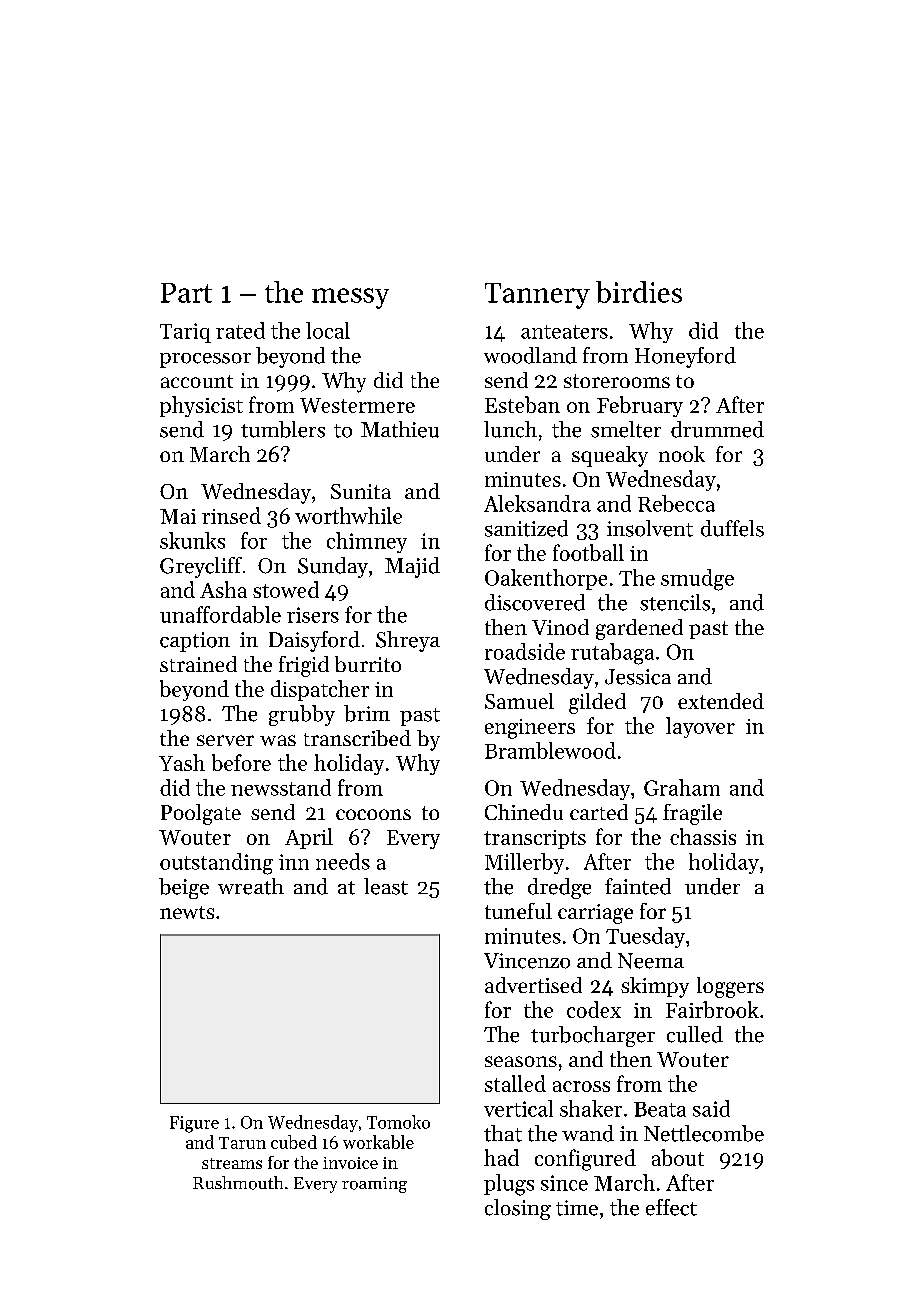  Describe the element at coordinates (537, 296) in the document. I see `Tannery` at that location.
